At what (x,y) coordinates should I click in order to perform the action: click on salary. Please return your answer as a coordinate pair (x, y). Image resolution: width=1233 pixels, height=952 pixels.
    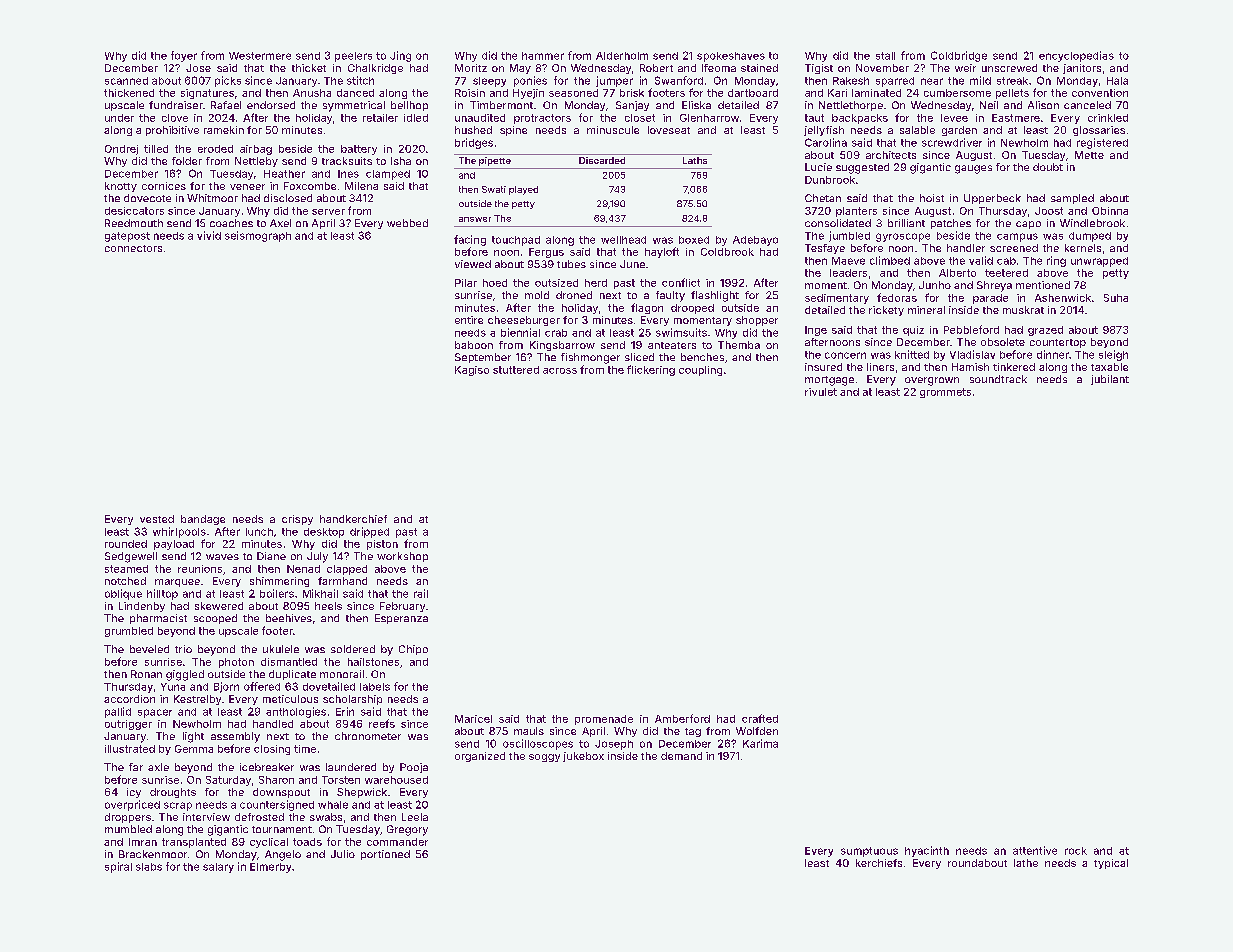
    Looking at the image, I should click on (218, 868).
